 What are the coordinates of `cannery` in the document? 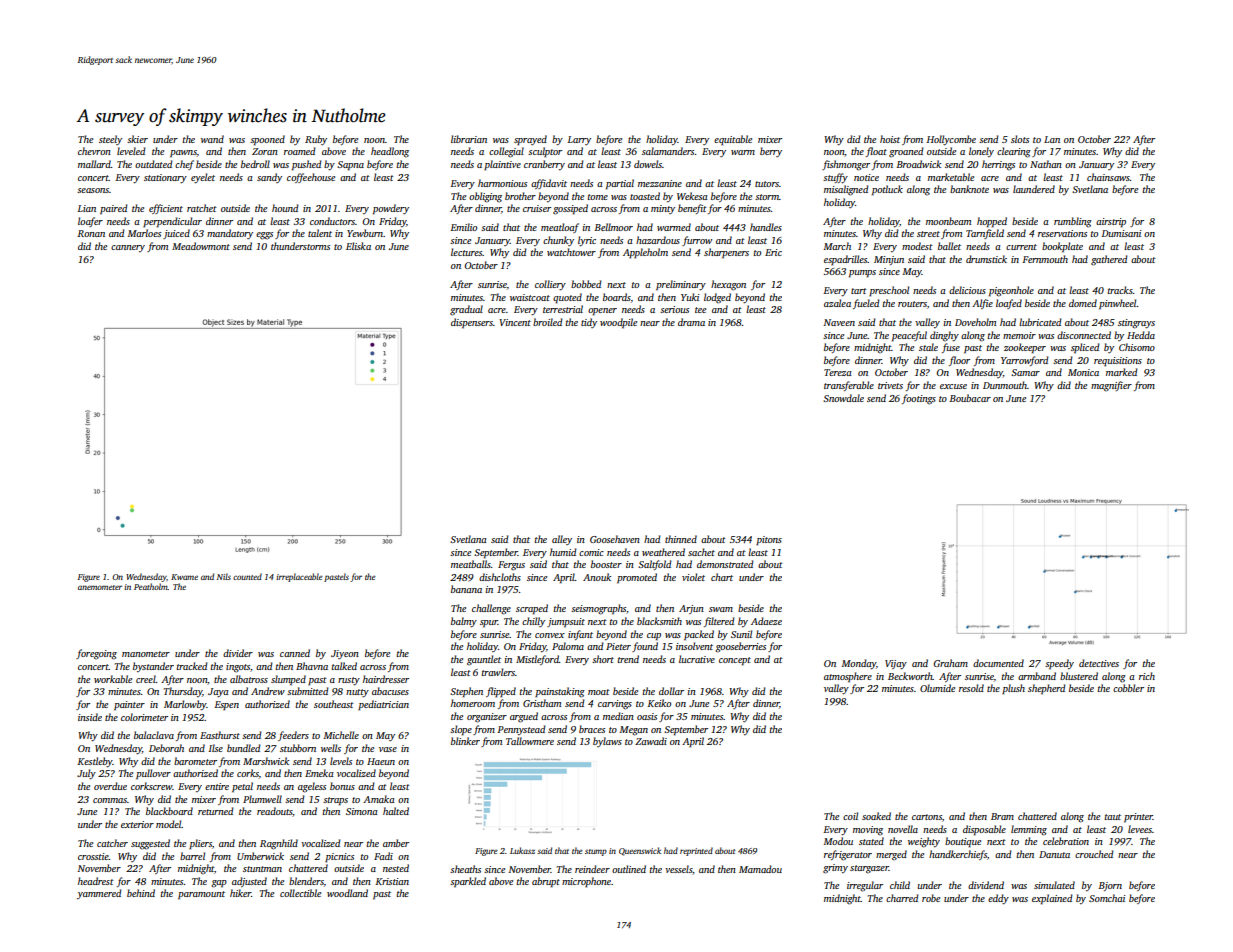 It's located at (128, 248).
